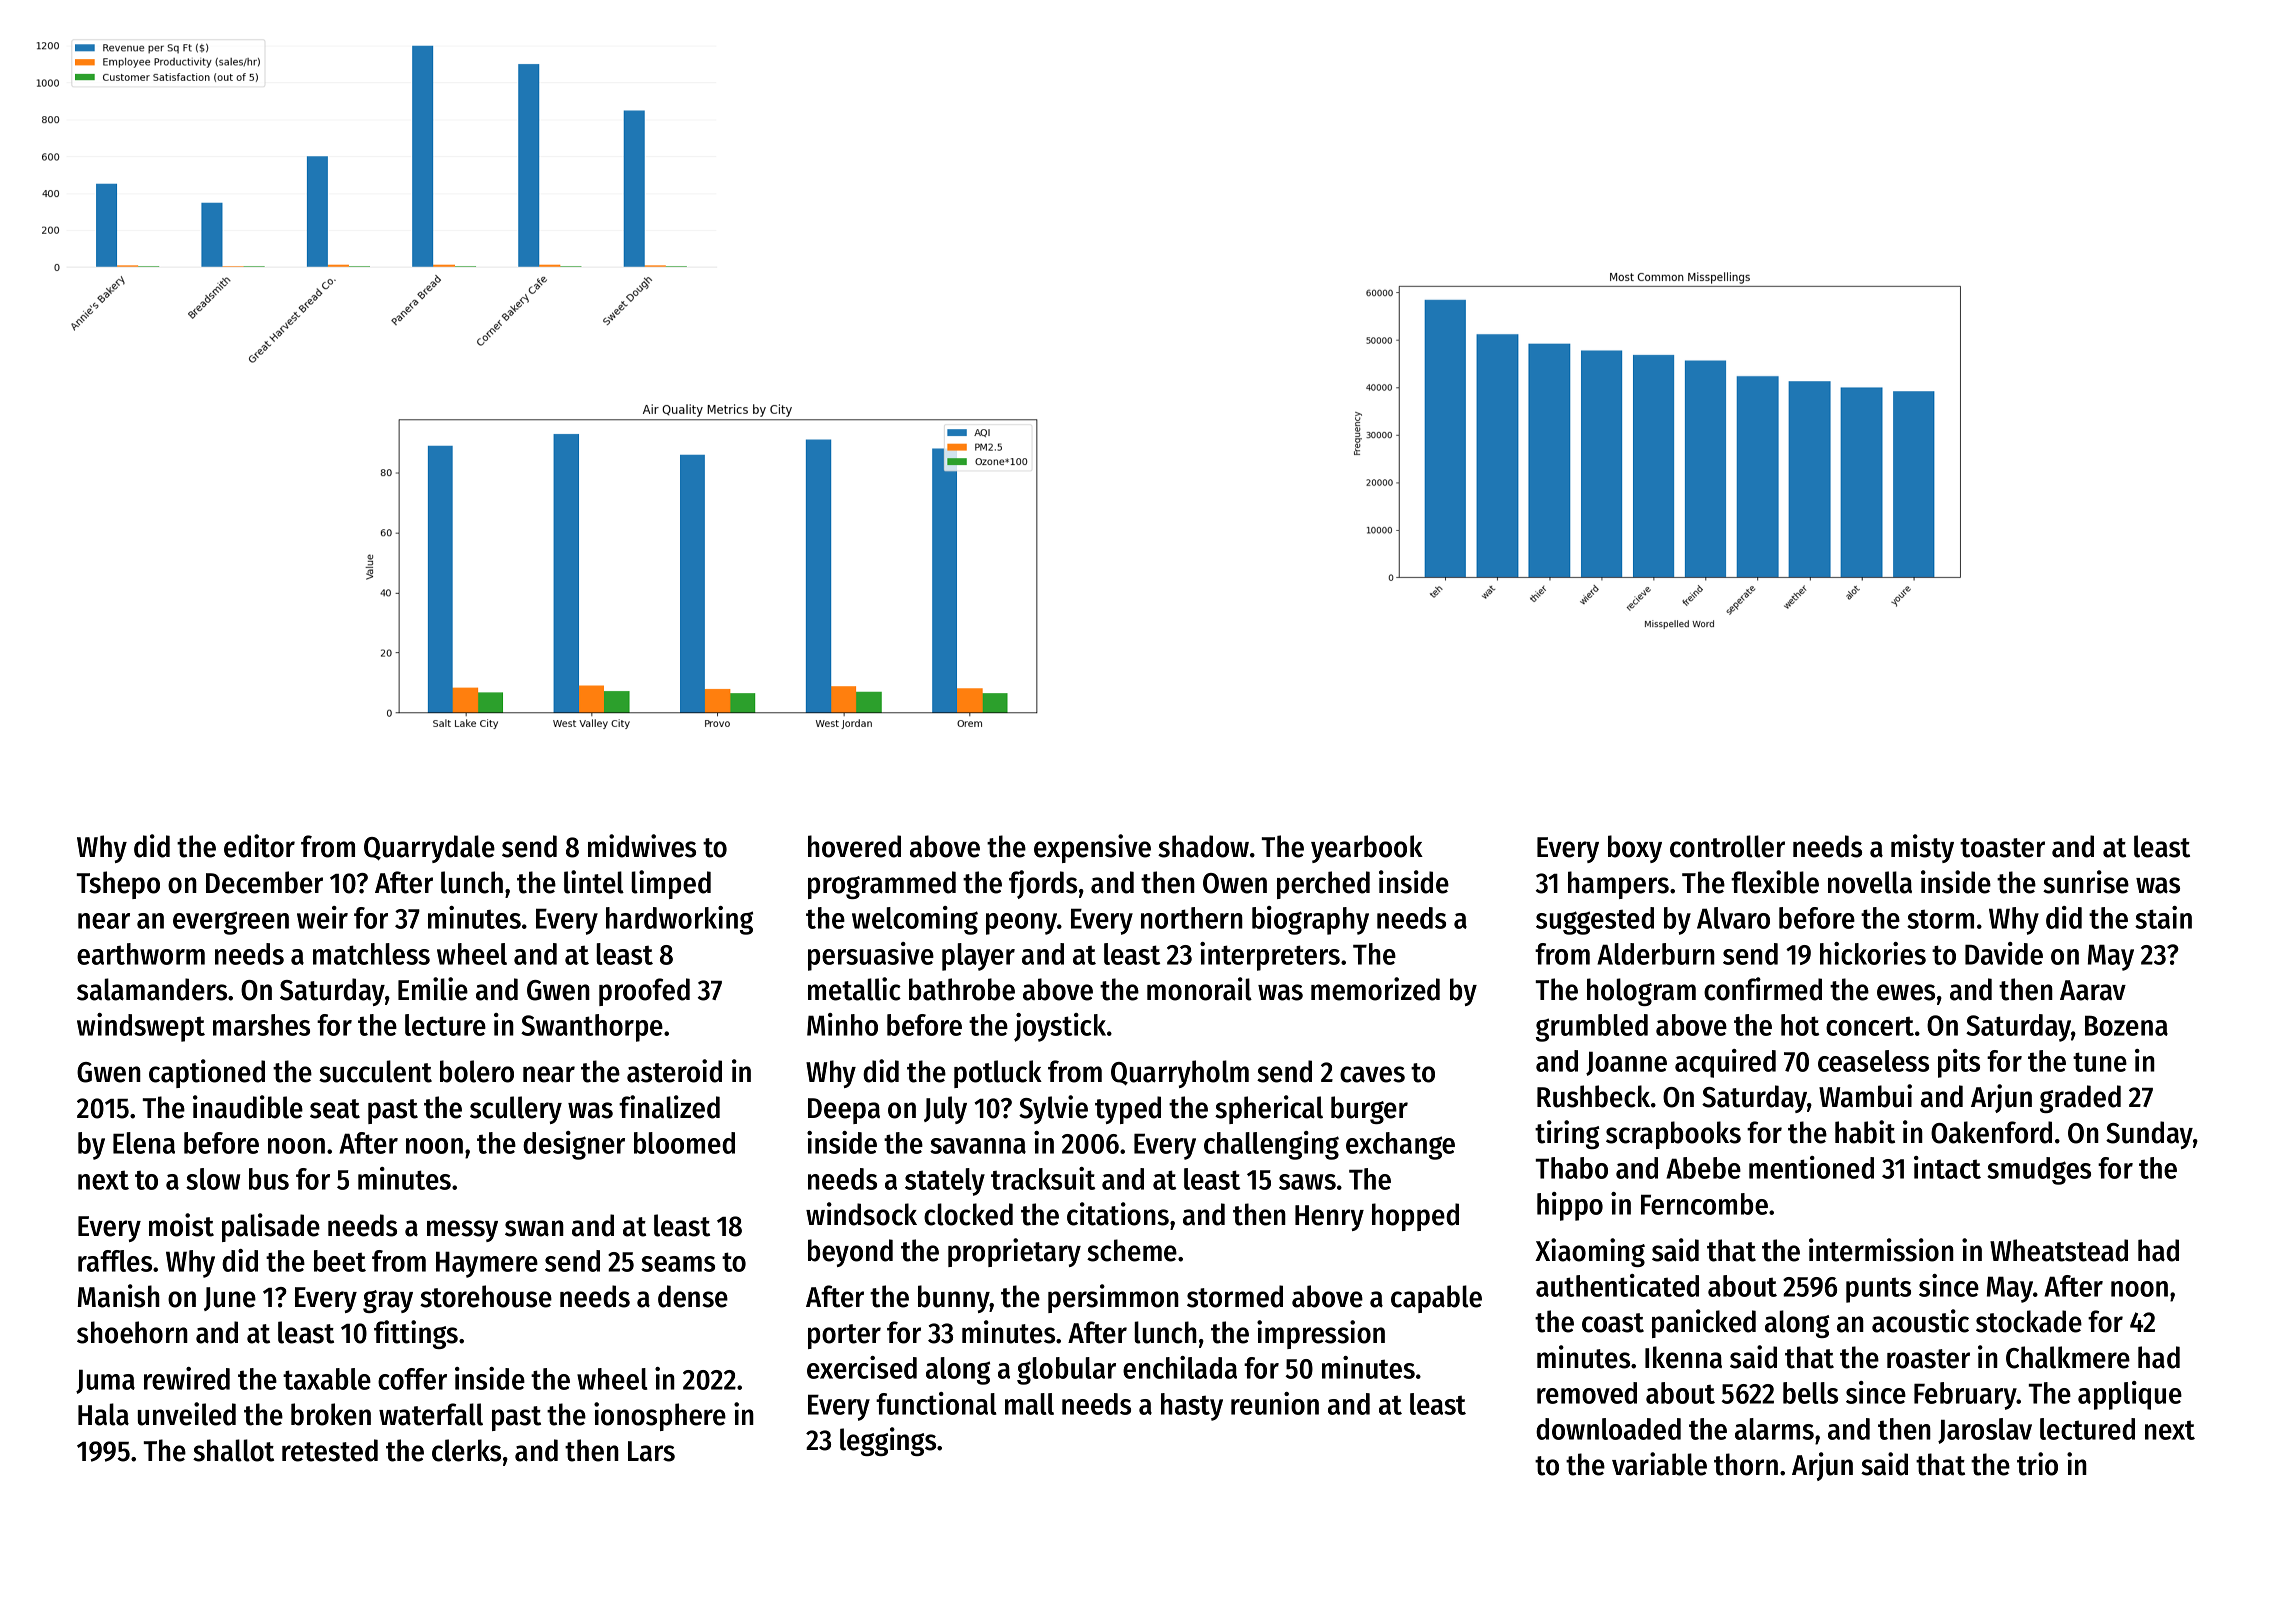 This document has height=1620, width=2292. Describe the element at coordinates (2100, 1062) in the document. I see `tune` at that location.
